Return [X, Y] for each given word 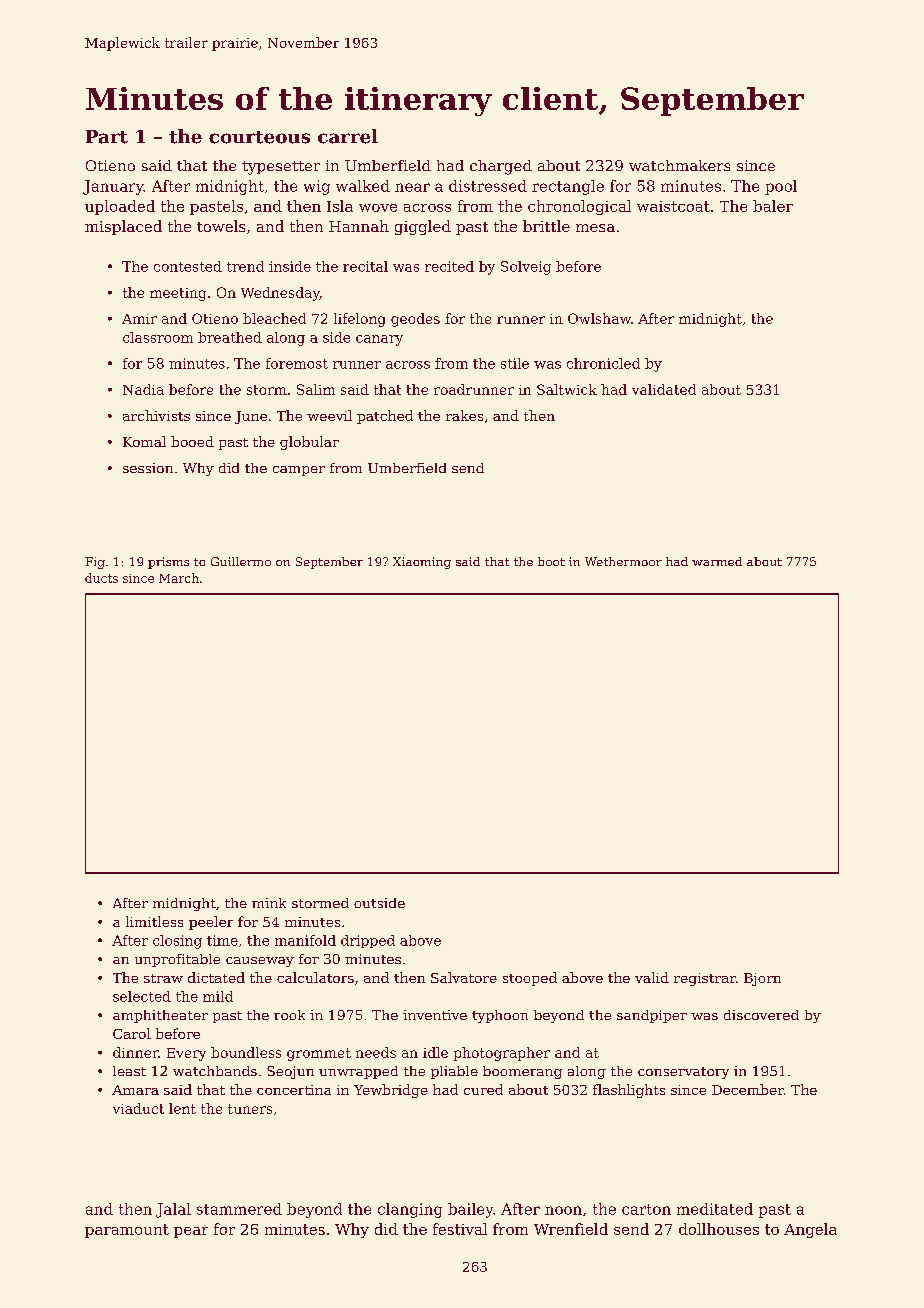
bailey [470, 1210]
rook [289, 1015]
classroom [158, 337]
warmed [717, 561]
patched [385, 417]
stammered [239, 1209]
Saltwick [567, 389]
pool [781, 187]
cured [483, 1089]
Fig [95, 563]
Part [107, 137]
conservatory [683, 1073]
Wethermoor [623, 561]
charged [501, 167]
